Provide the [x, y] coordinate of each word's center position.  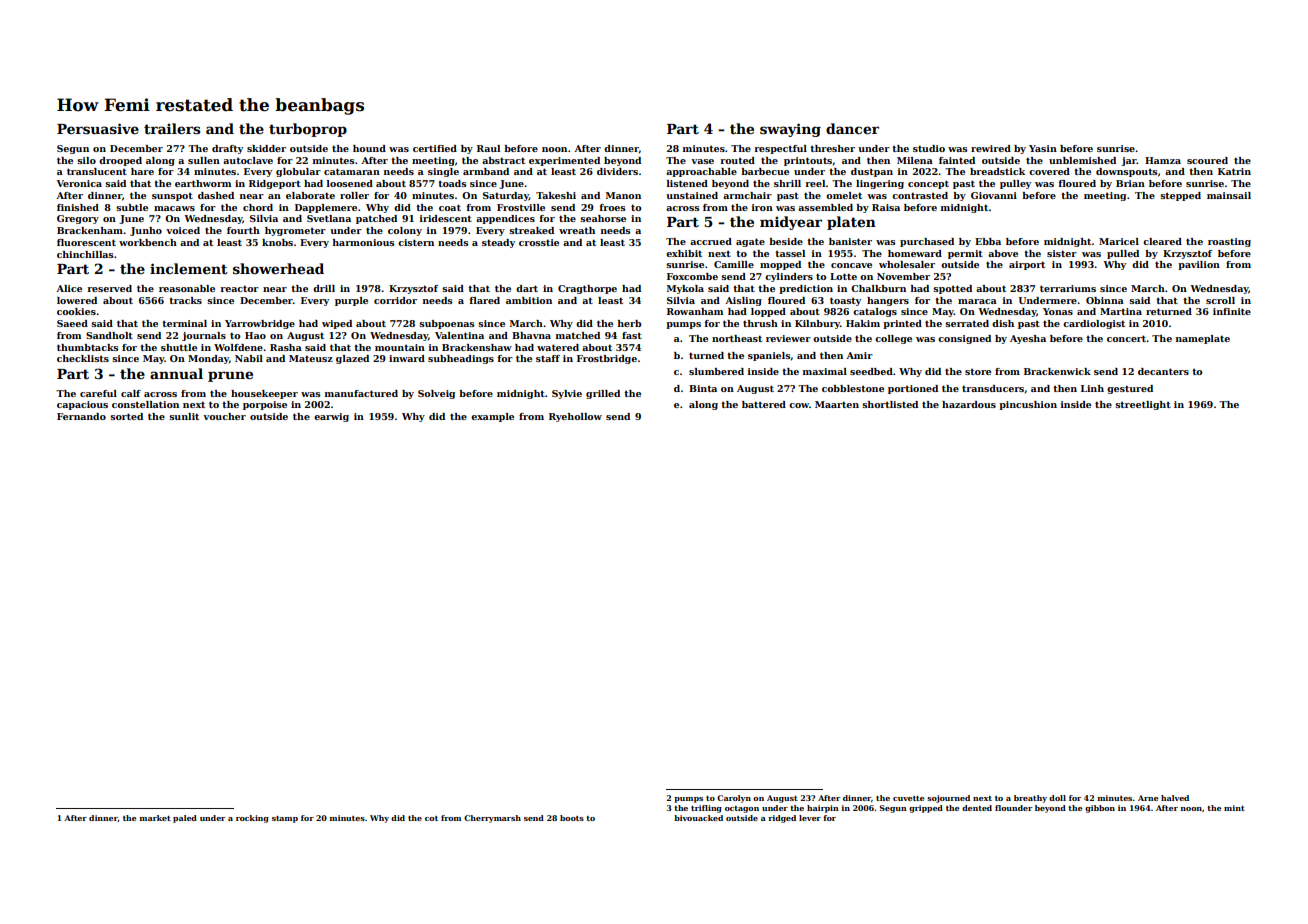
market [155, 818]
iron [762, 207]
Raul [488, 148]
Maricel [1119, 241]
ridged [782, 819]
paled [185, 819]
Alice [69, 288]
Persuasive [98, 128]
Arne [1148, 798]
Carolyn [734, 799]
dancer [852, 128]
